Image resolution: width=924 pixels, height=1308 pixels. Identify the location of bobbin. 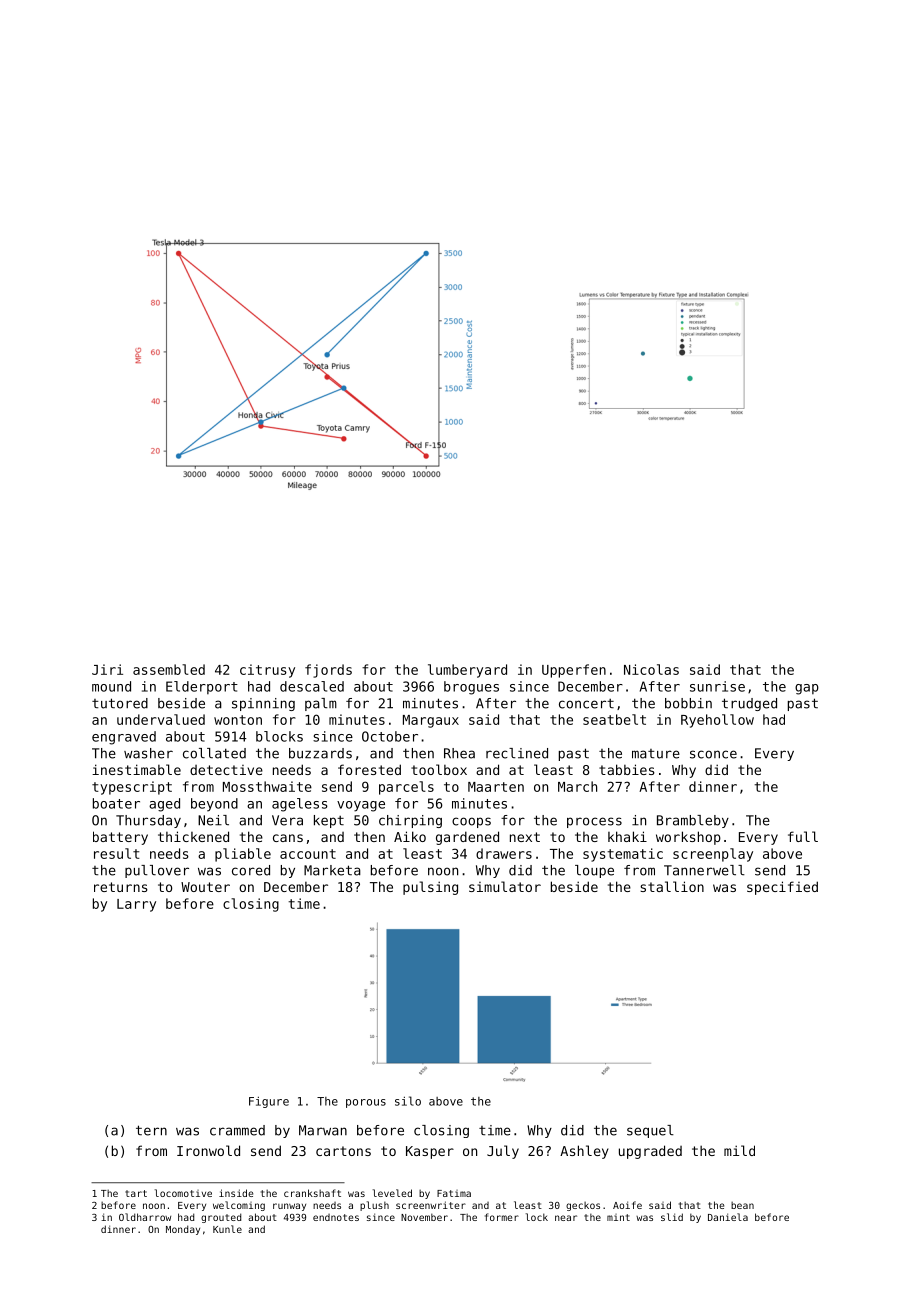
(688, 703).
